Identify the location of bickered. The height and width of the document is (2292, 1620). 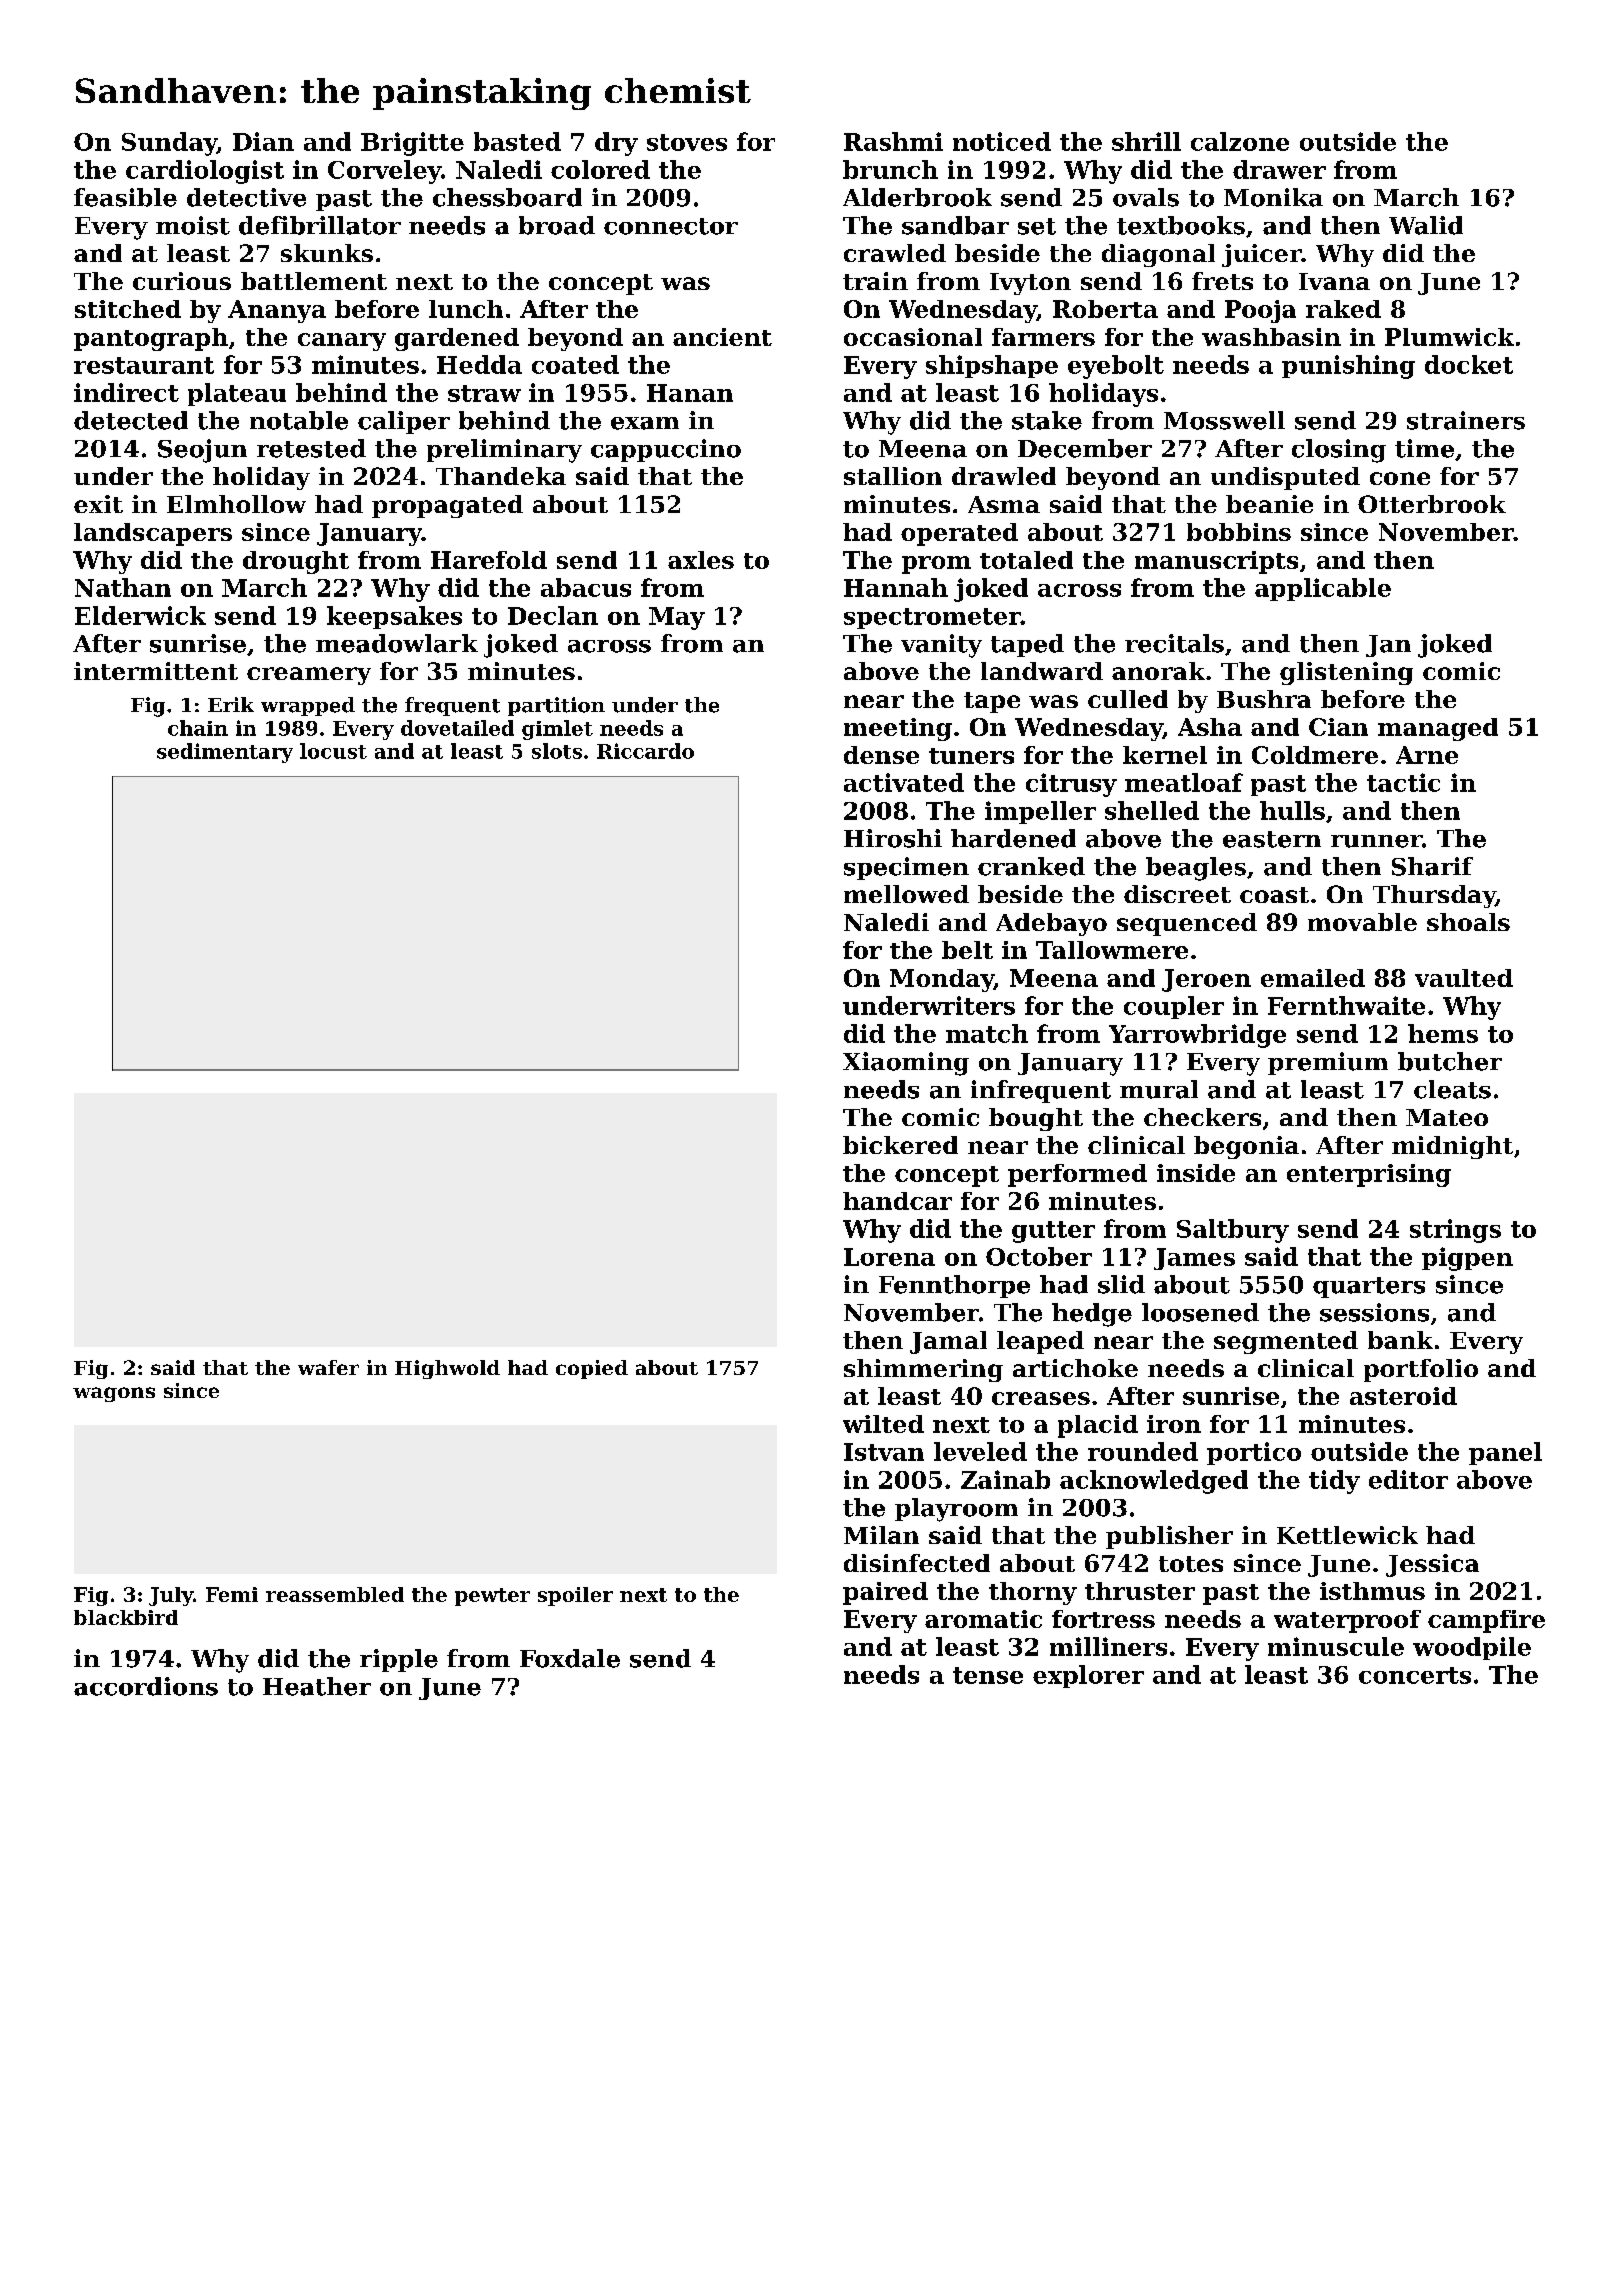
(900, 1145).
